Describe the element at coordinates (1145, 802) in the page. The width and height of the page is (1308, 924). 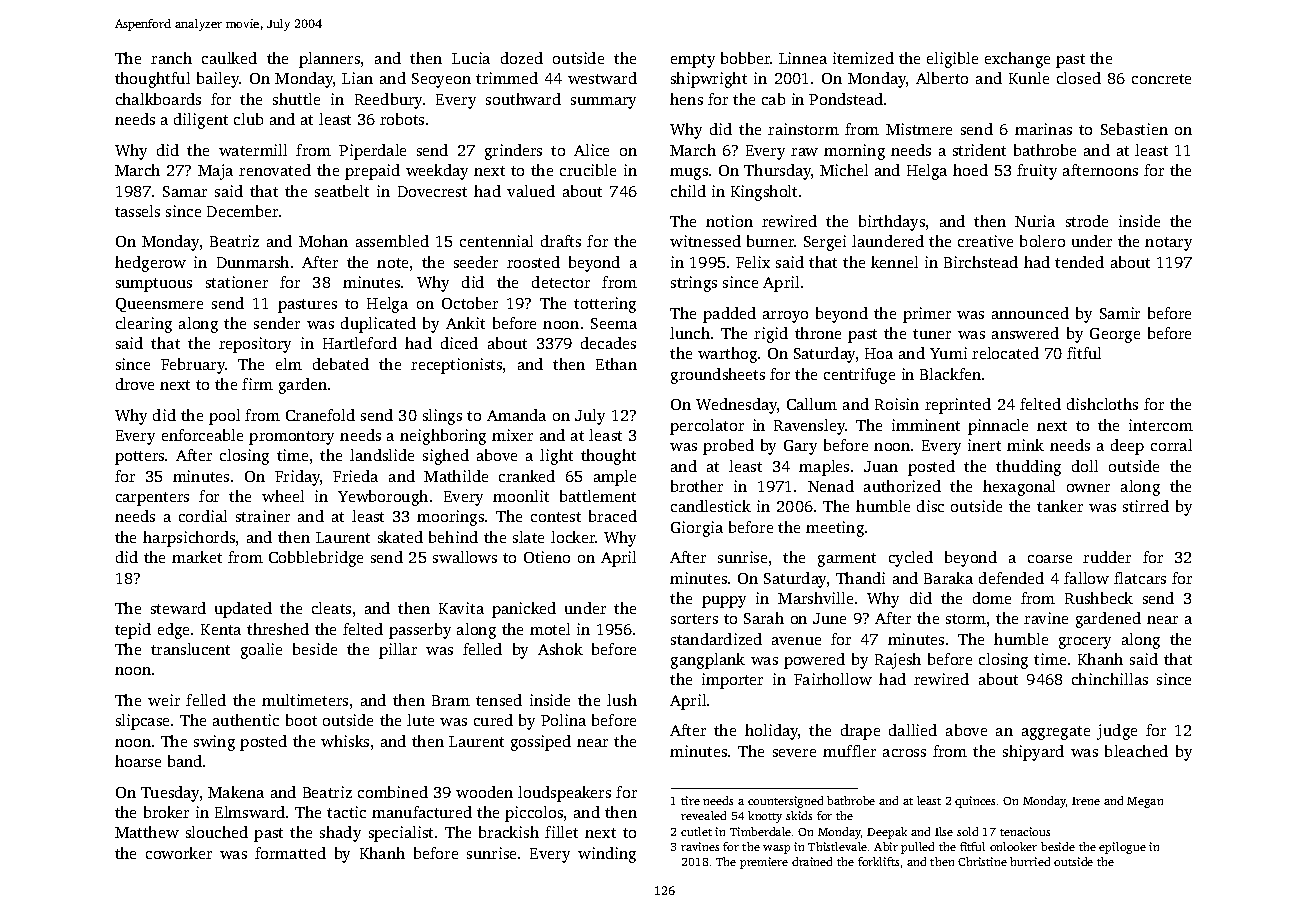
I see `Megan` at that location.
